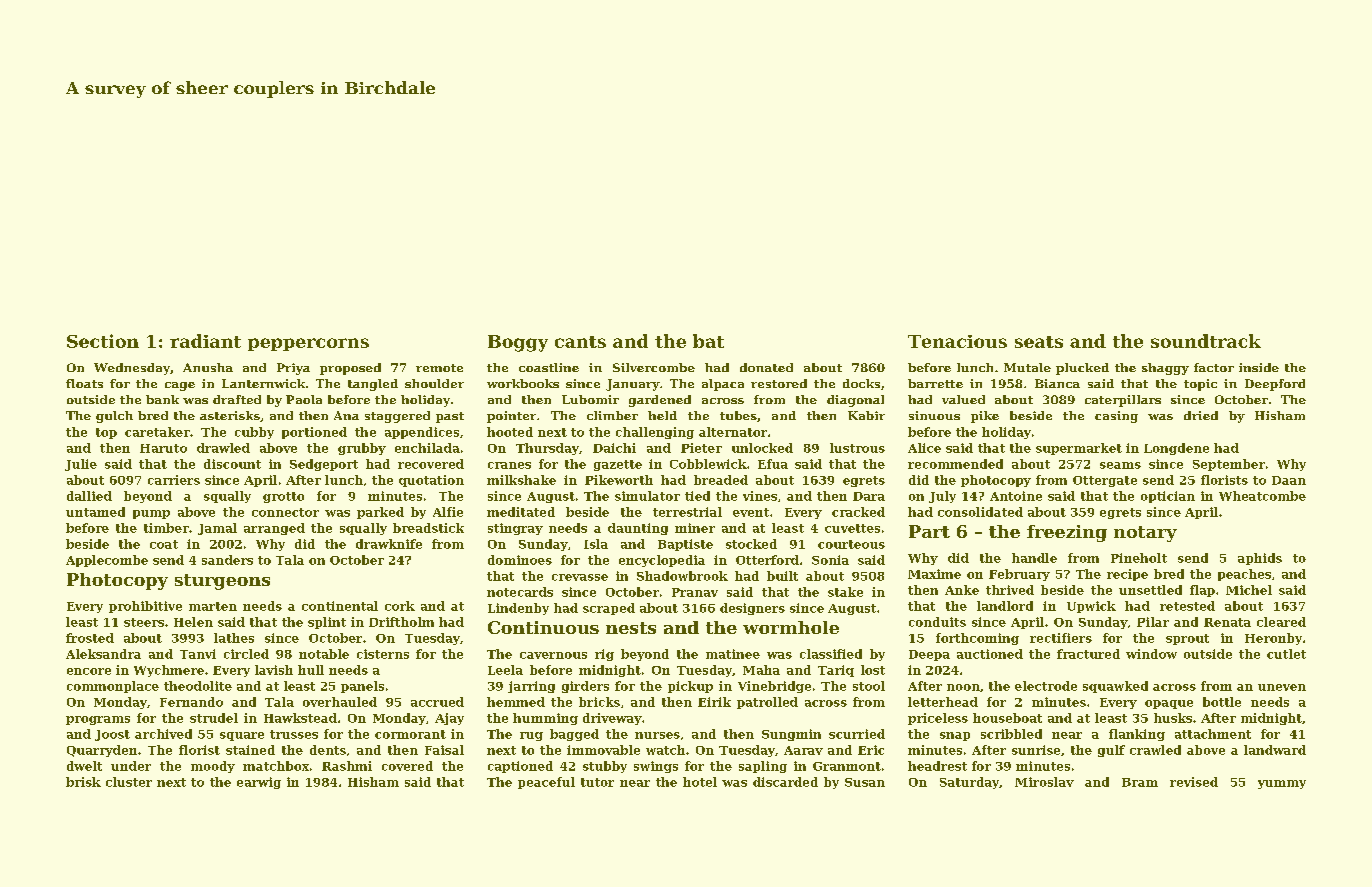  I want to click on prohibitive, so click(145, 607).
